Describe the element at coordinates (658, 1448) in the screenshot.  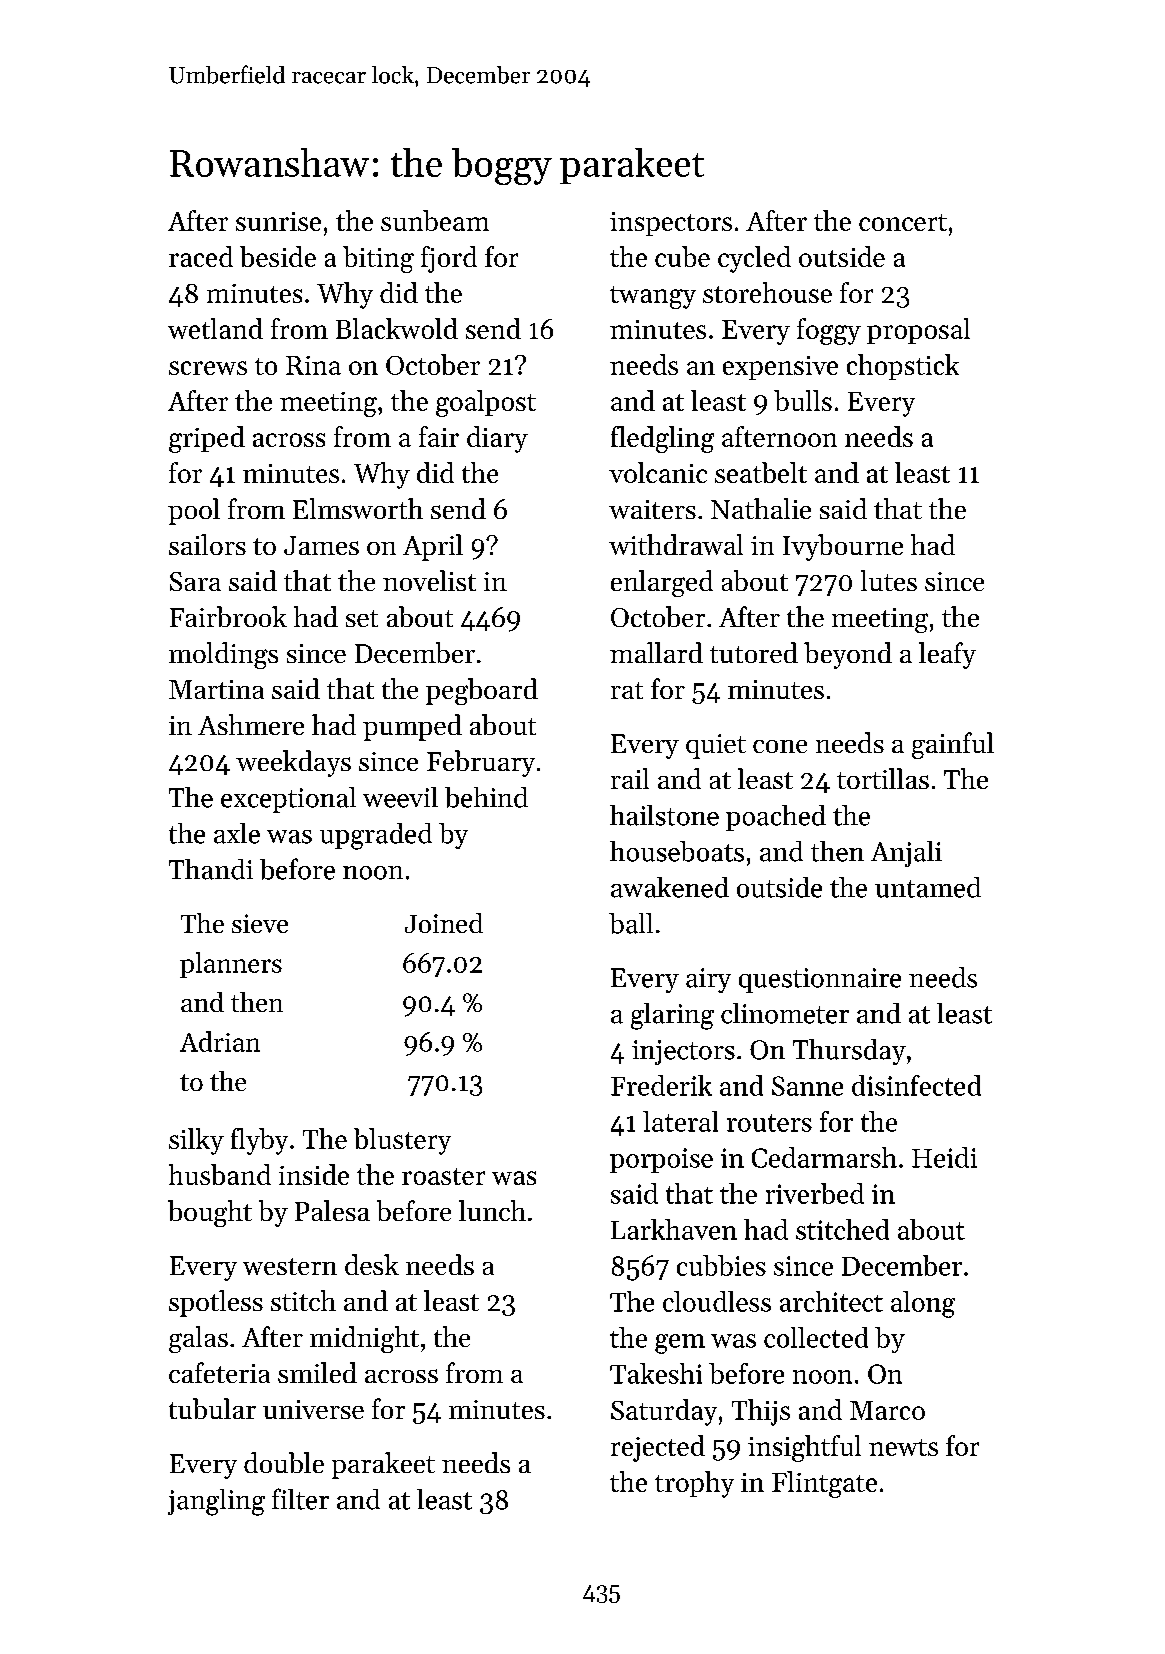
I see `rejected` at that location.
